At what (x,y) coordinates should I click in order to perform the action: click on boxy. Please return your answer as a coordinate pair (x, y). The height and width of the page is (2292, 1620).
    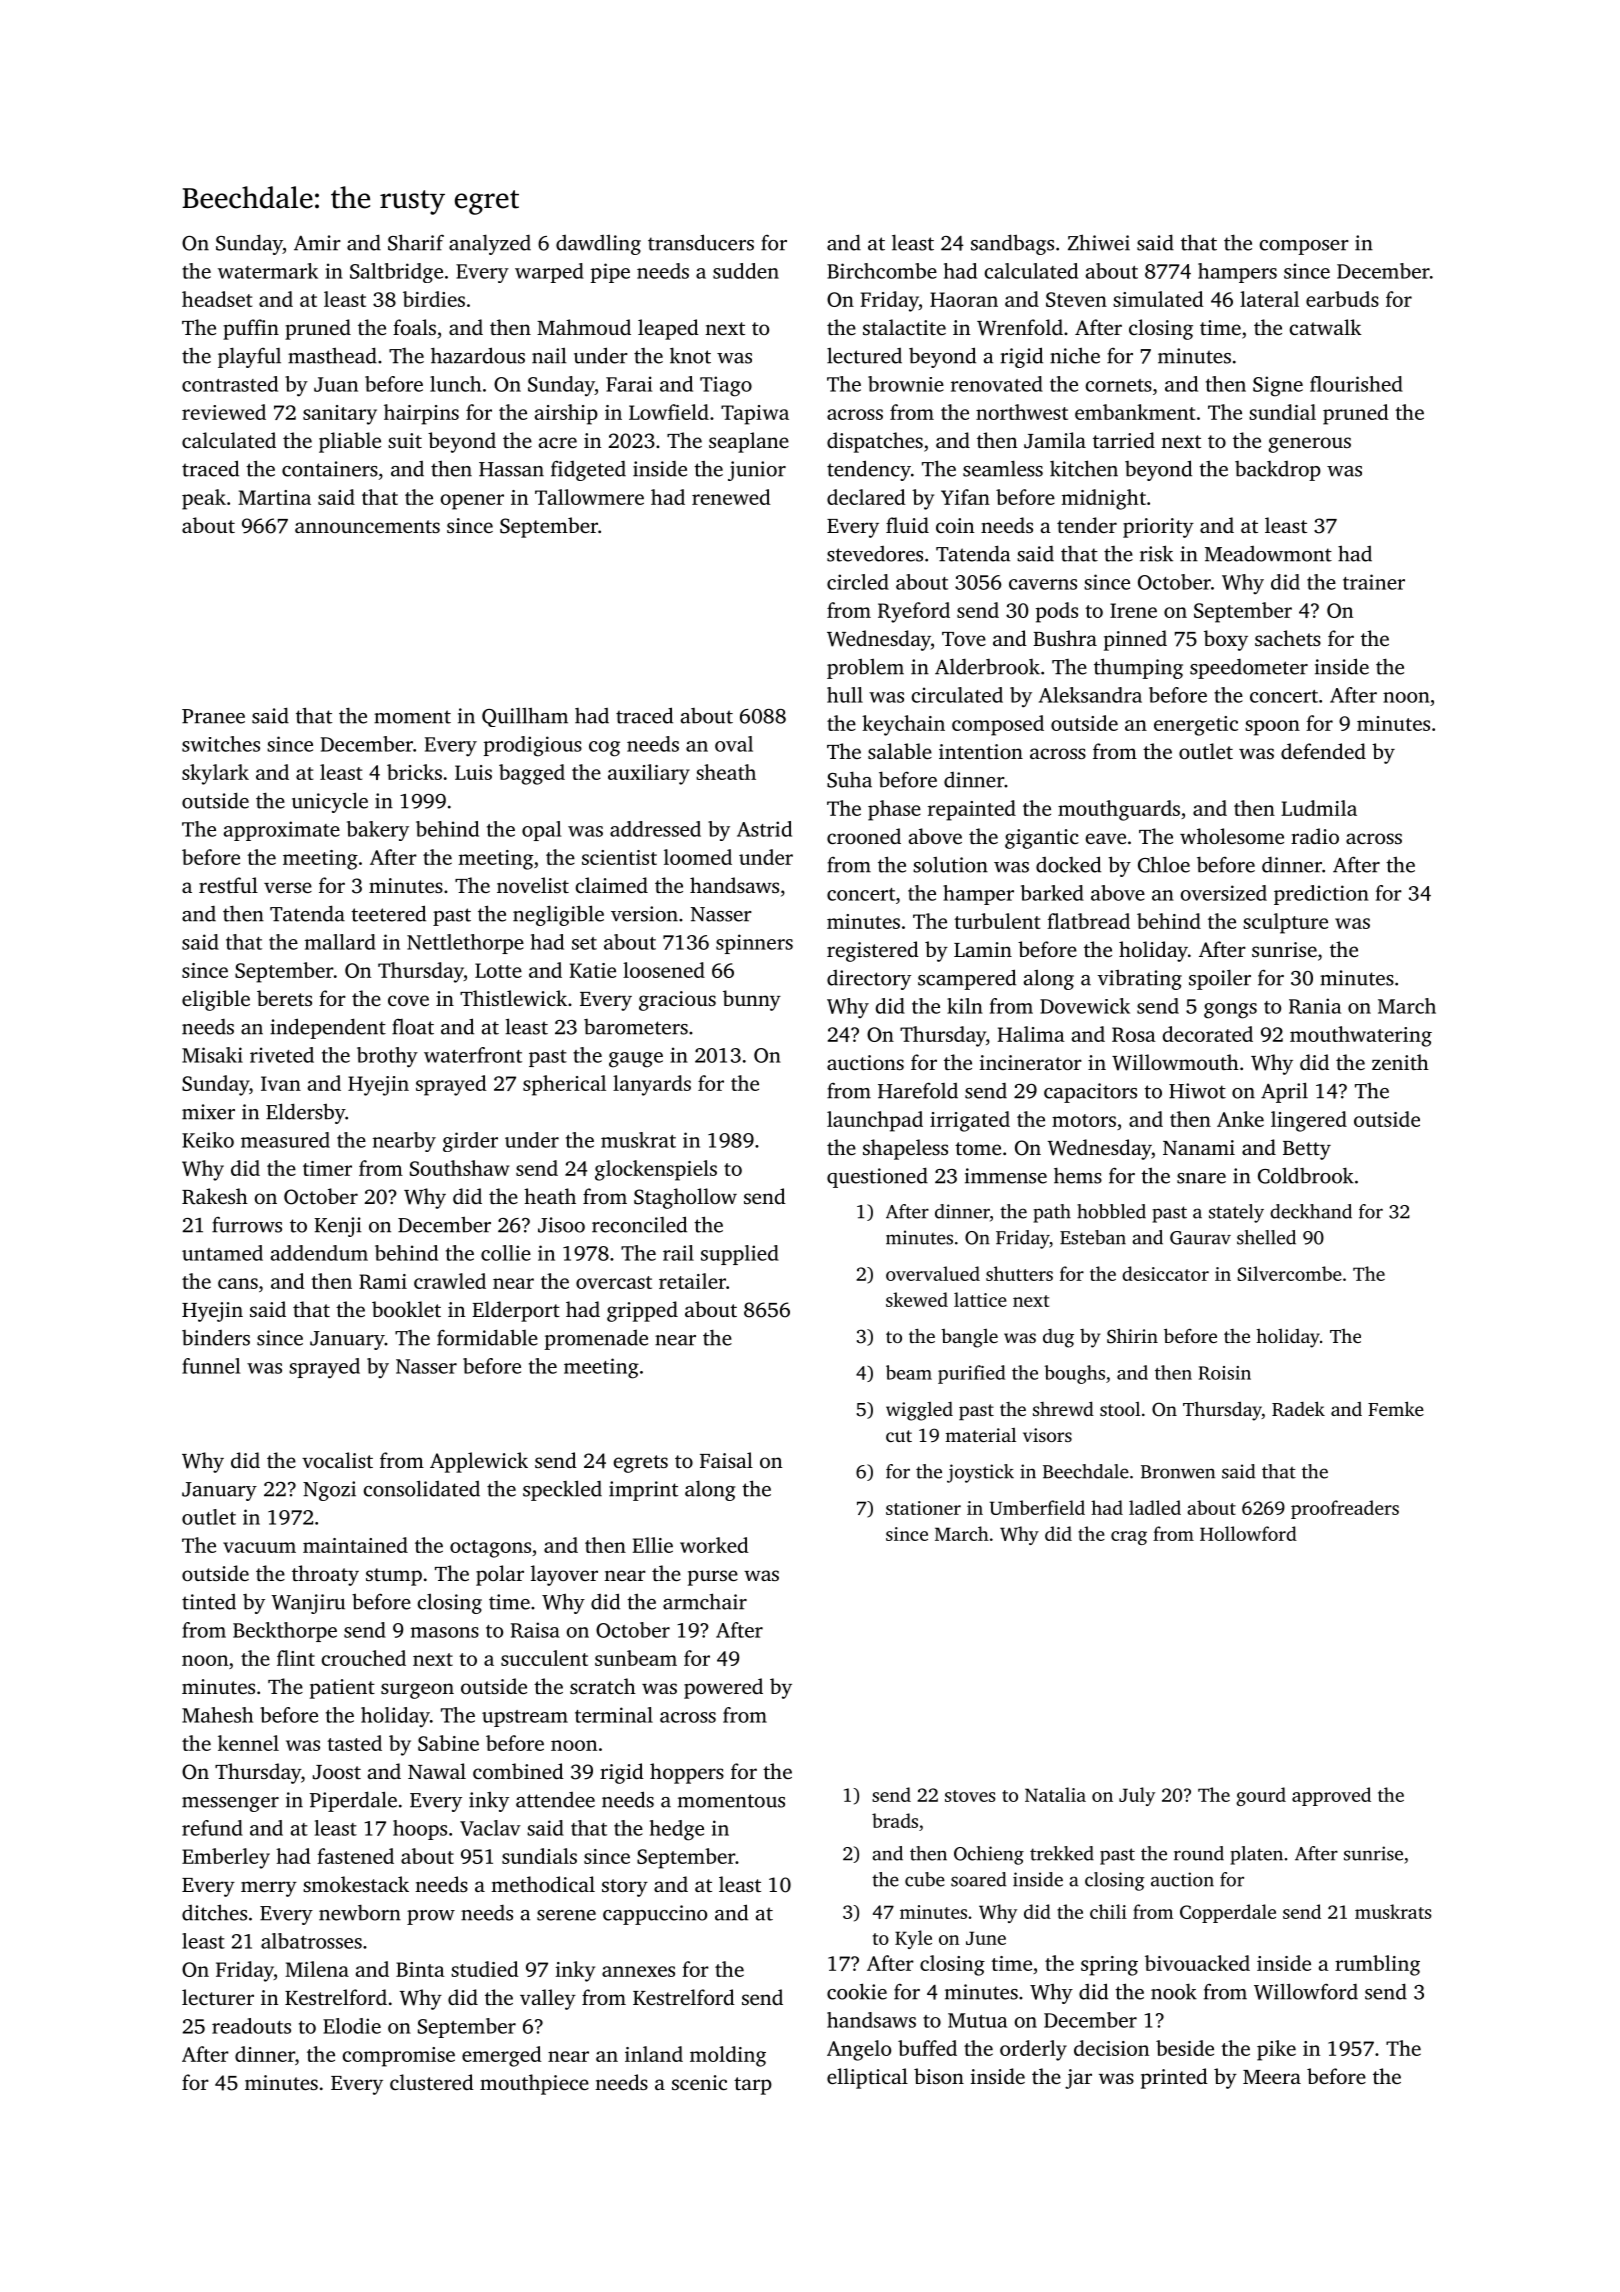
    Looking at the image, I should click on (1226, 640).
